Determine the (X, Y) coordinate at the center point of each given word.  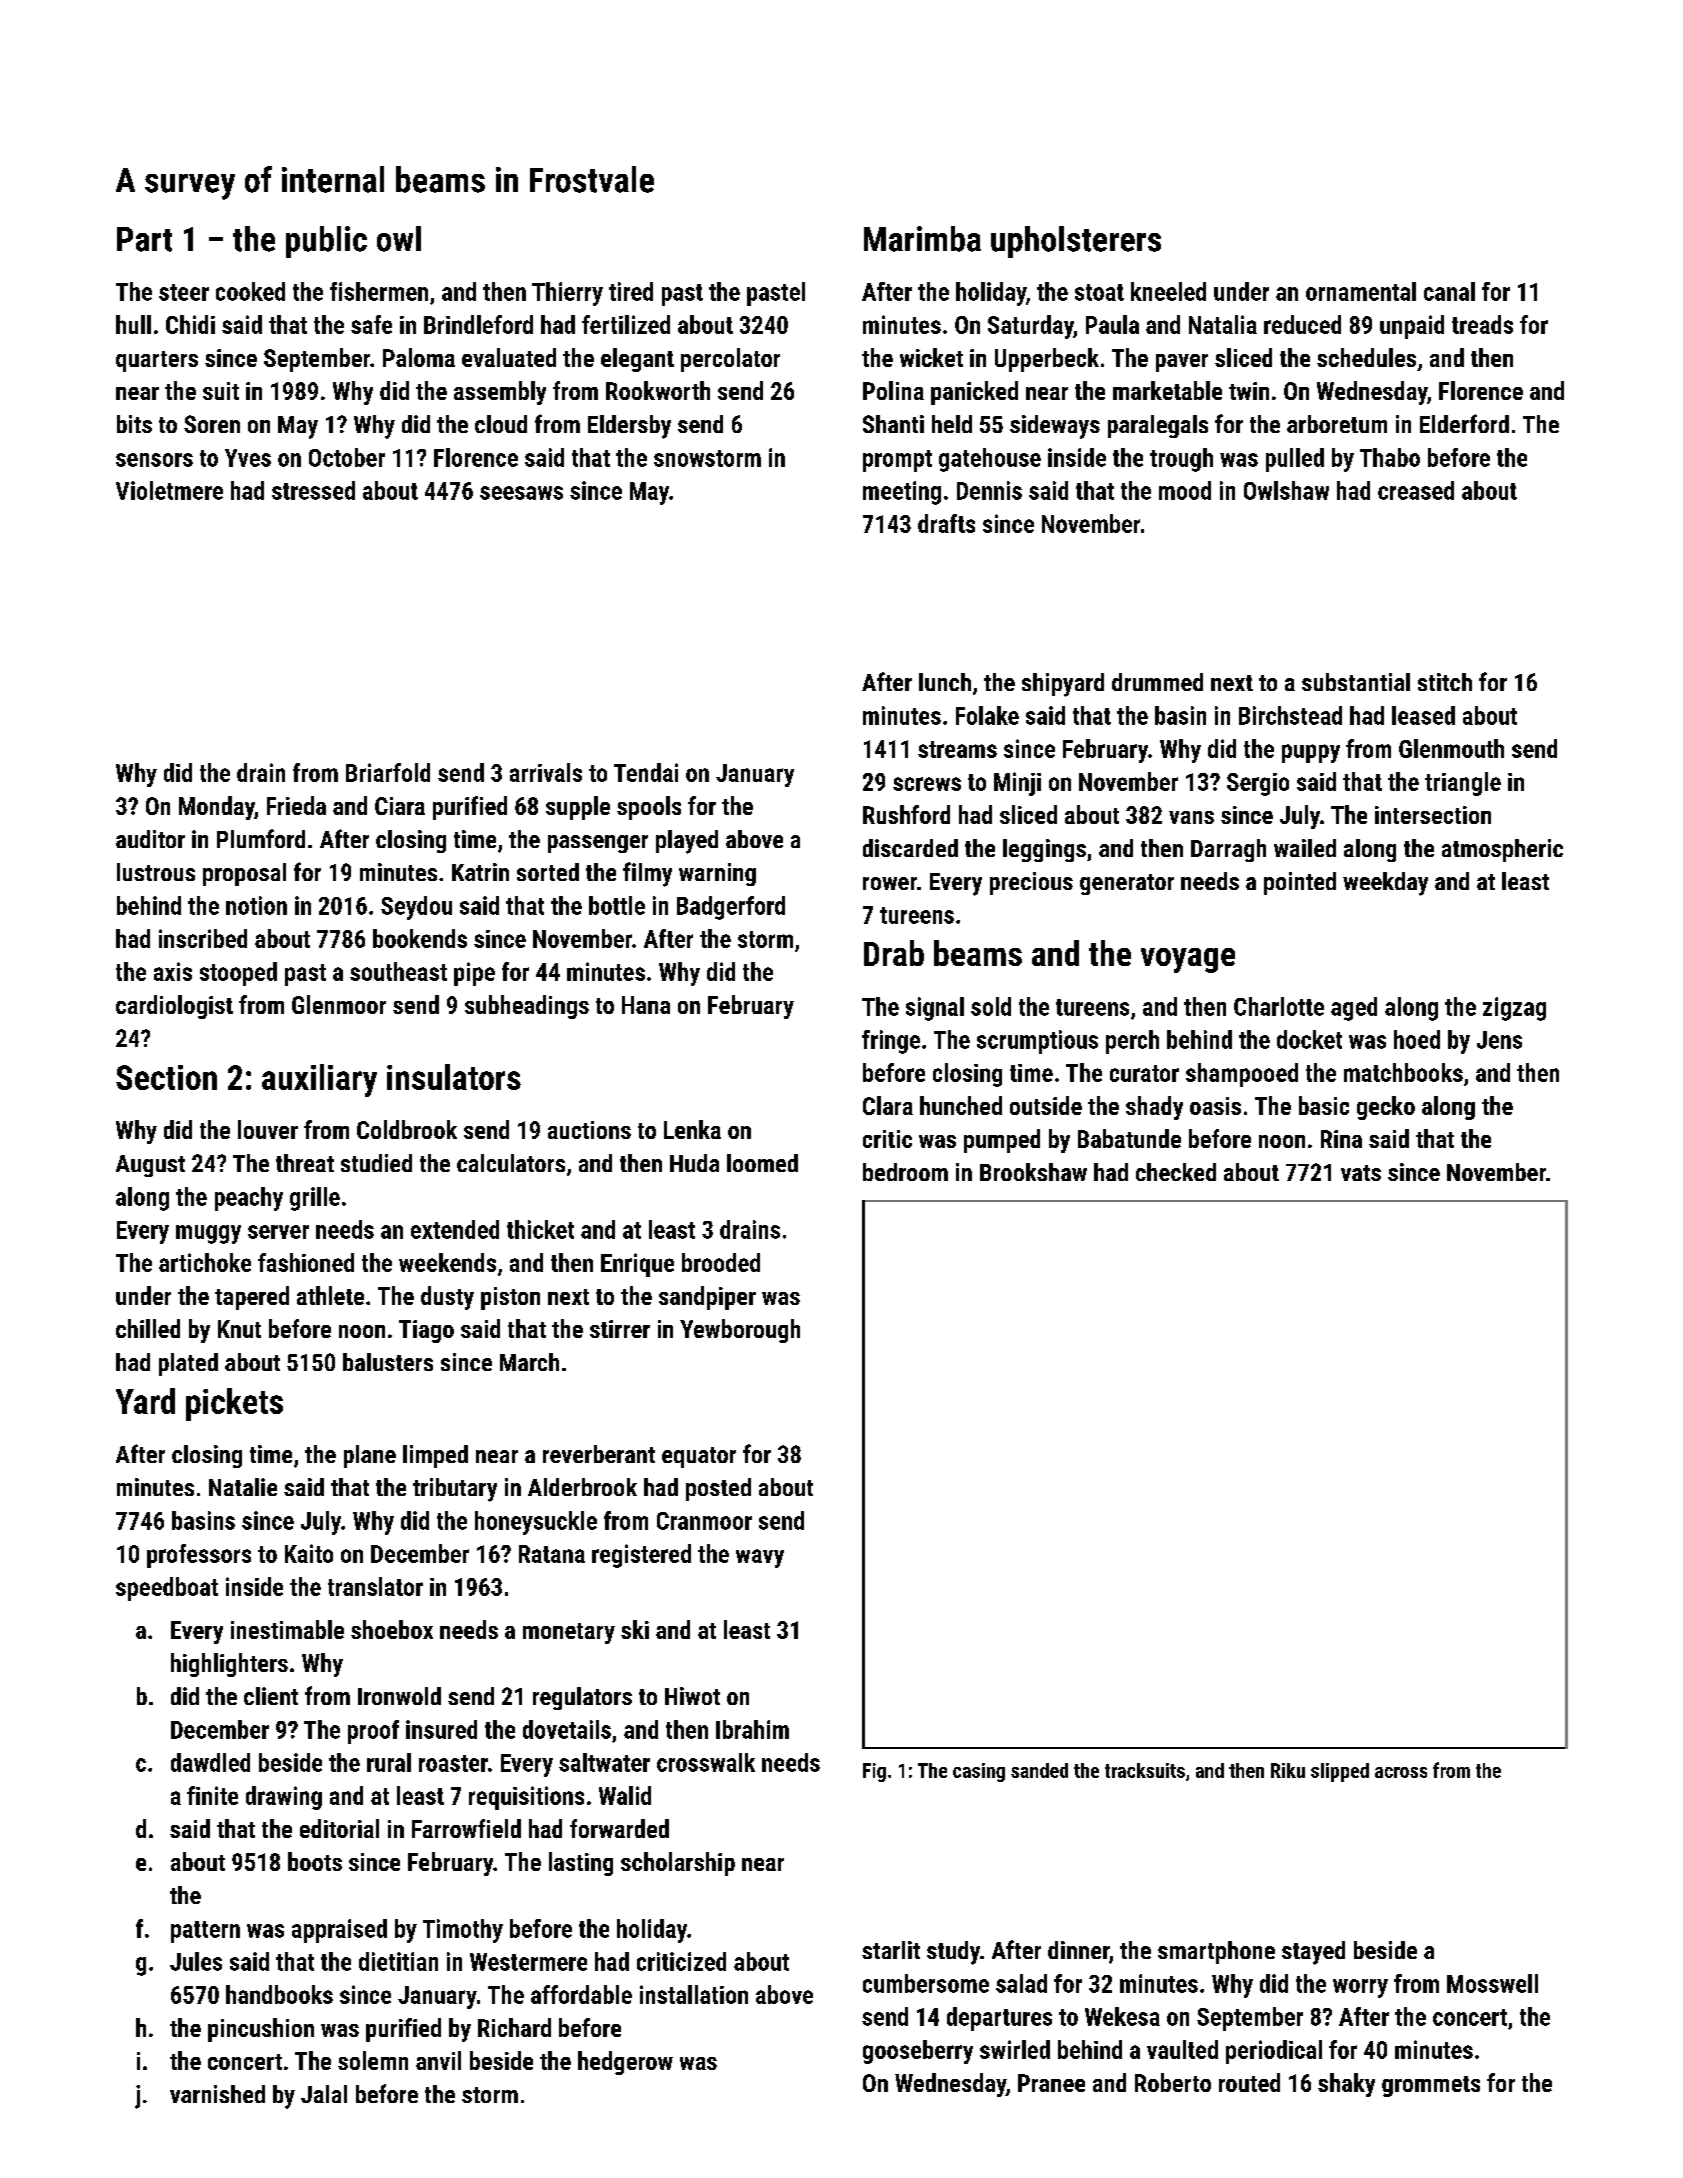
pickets (234, 1404)
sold (991, 1006)
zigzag (1514, 1009)
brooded (721, 1262)
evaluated (509, 357)
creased (1416, 490)
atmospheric (1502, 850)
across (1401, 1772)
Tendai (646, 772)
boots (315, 1861)
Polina (893, 390)
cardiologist (174, 1007)
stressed (313, 490)
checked (1176, 1172)
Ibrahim (752, 1729)
